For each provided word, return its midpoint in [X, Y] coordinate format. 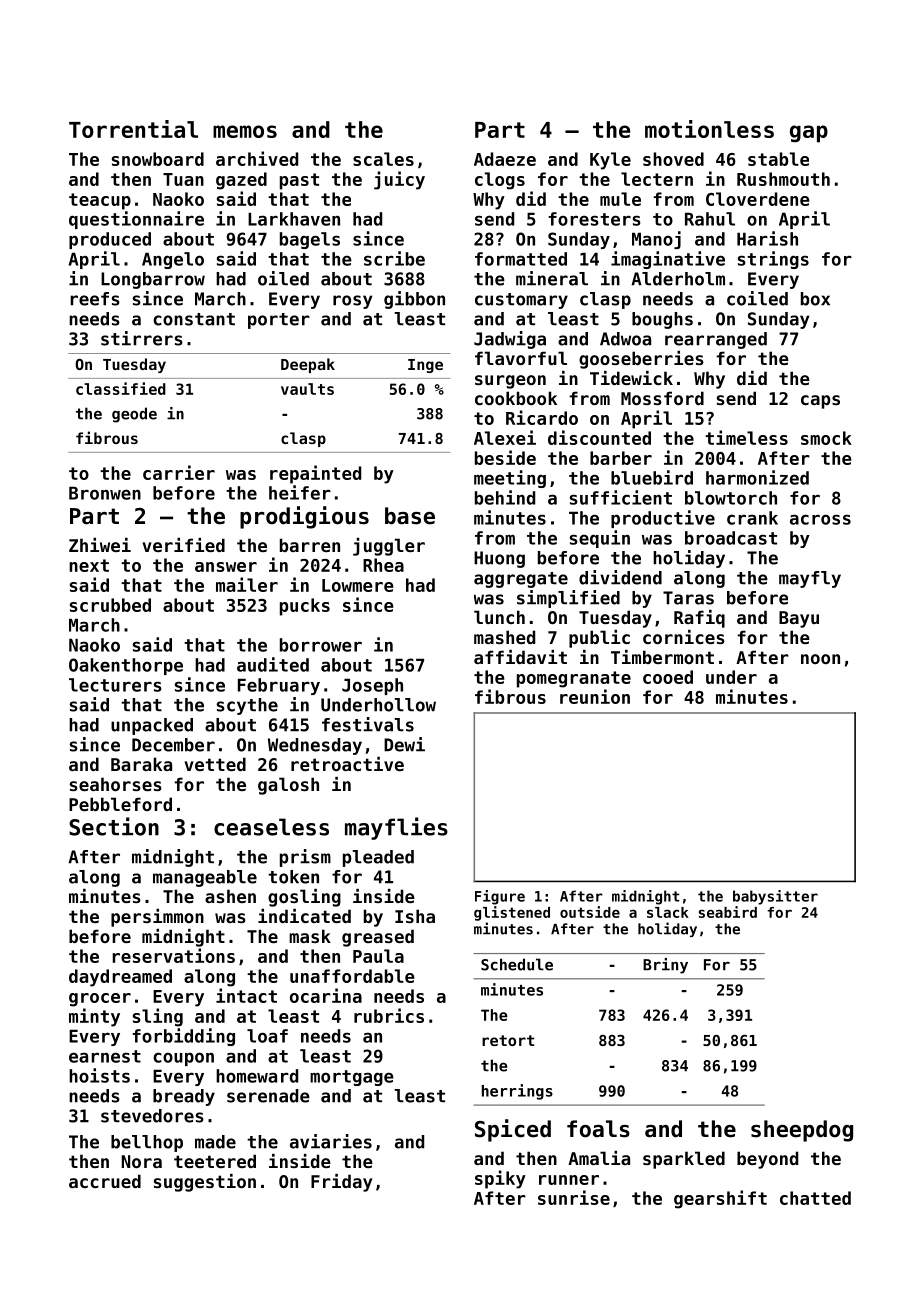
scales [383, 159]
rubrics [389, 1015]
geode [134, 415]
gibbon [414, 300]
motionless [709, 129]
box [815, 299]
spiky [500, 1179]
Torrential [133, 129]
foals [598, 1129]
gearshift [720, 1199]
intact [246, 995]
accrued [105, 1181]
